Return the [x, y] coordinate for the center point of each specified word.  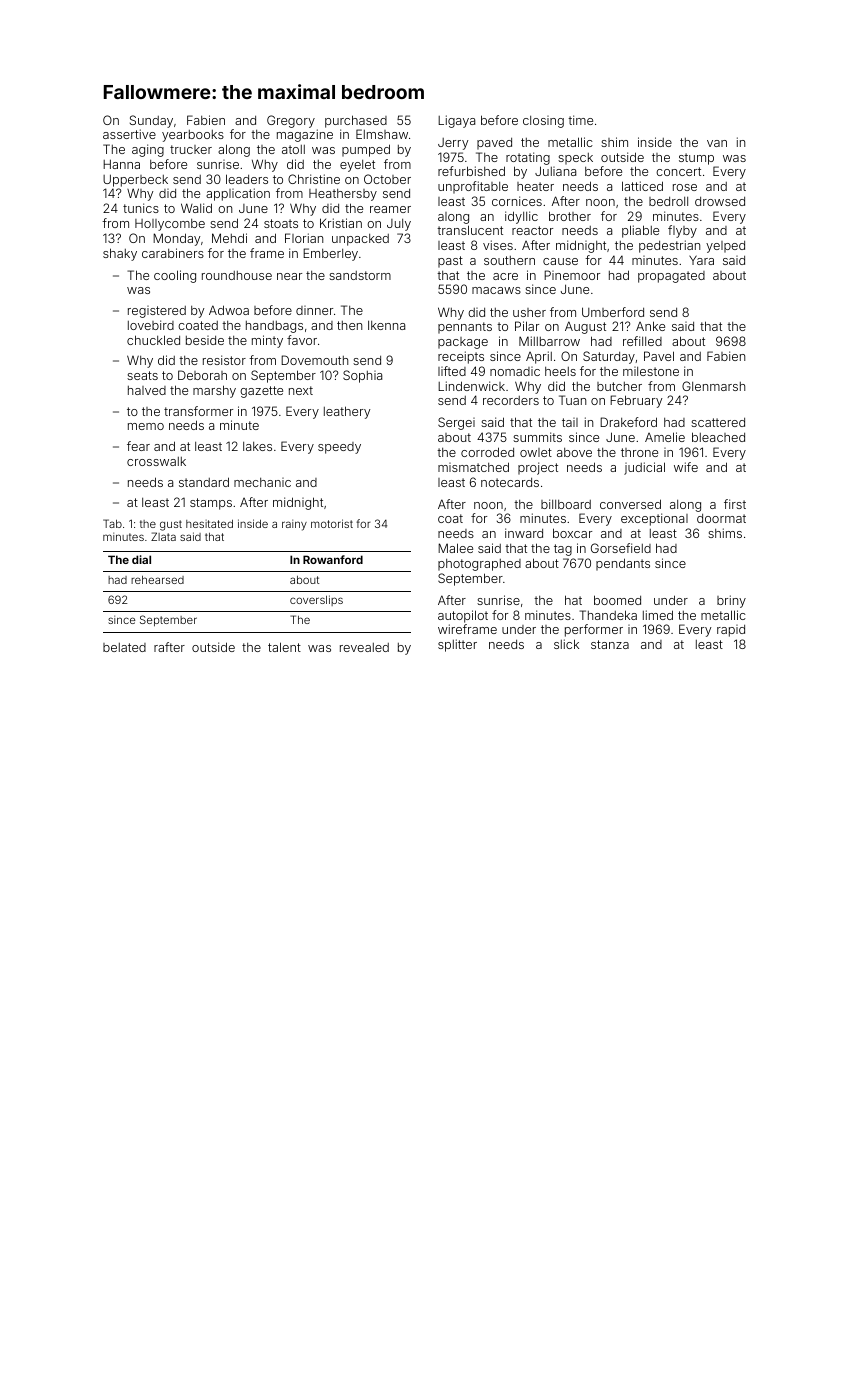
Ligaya [456, 121]
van [717, 143]
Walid [196, 208]
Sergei [456, 423]
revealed [364, 647]
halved [147, 390]
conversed [630, 504]
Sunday [151, 121]
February [636, 401]
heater [535, 186]
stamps [211, 504]
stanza [610, 644]
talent [284, 647]
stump [696, 159]
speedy [339, 448]
